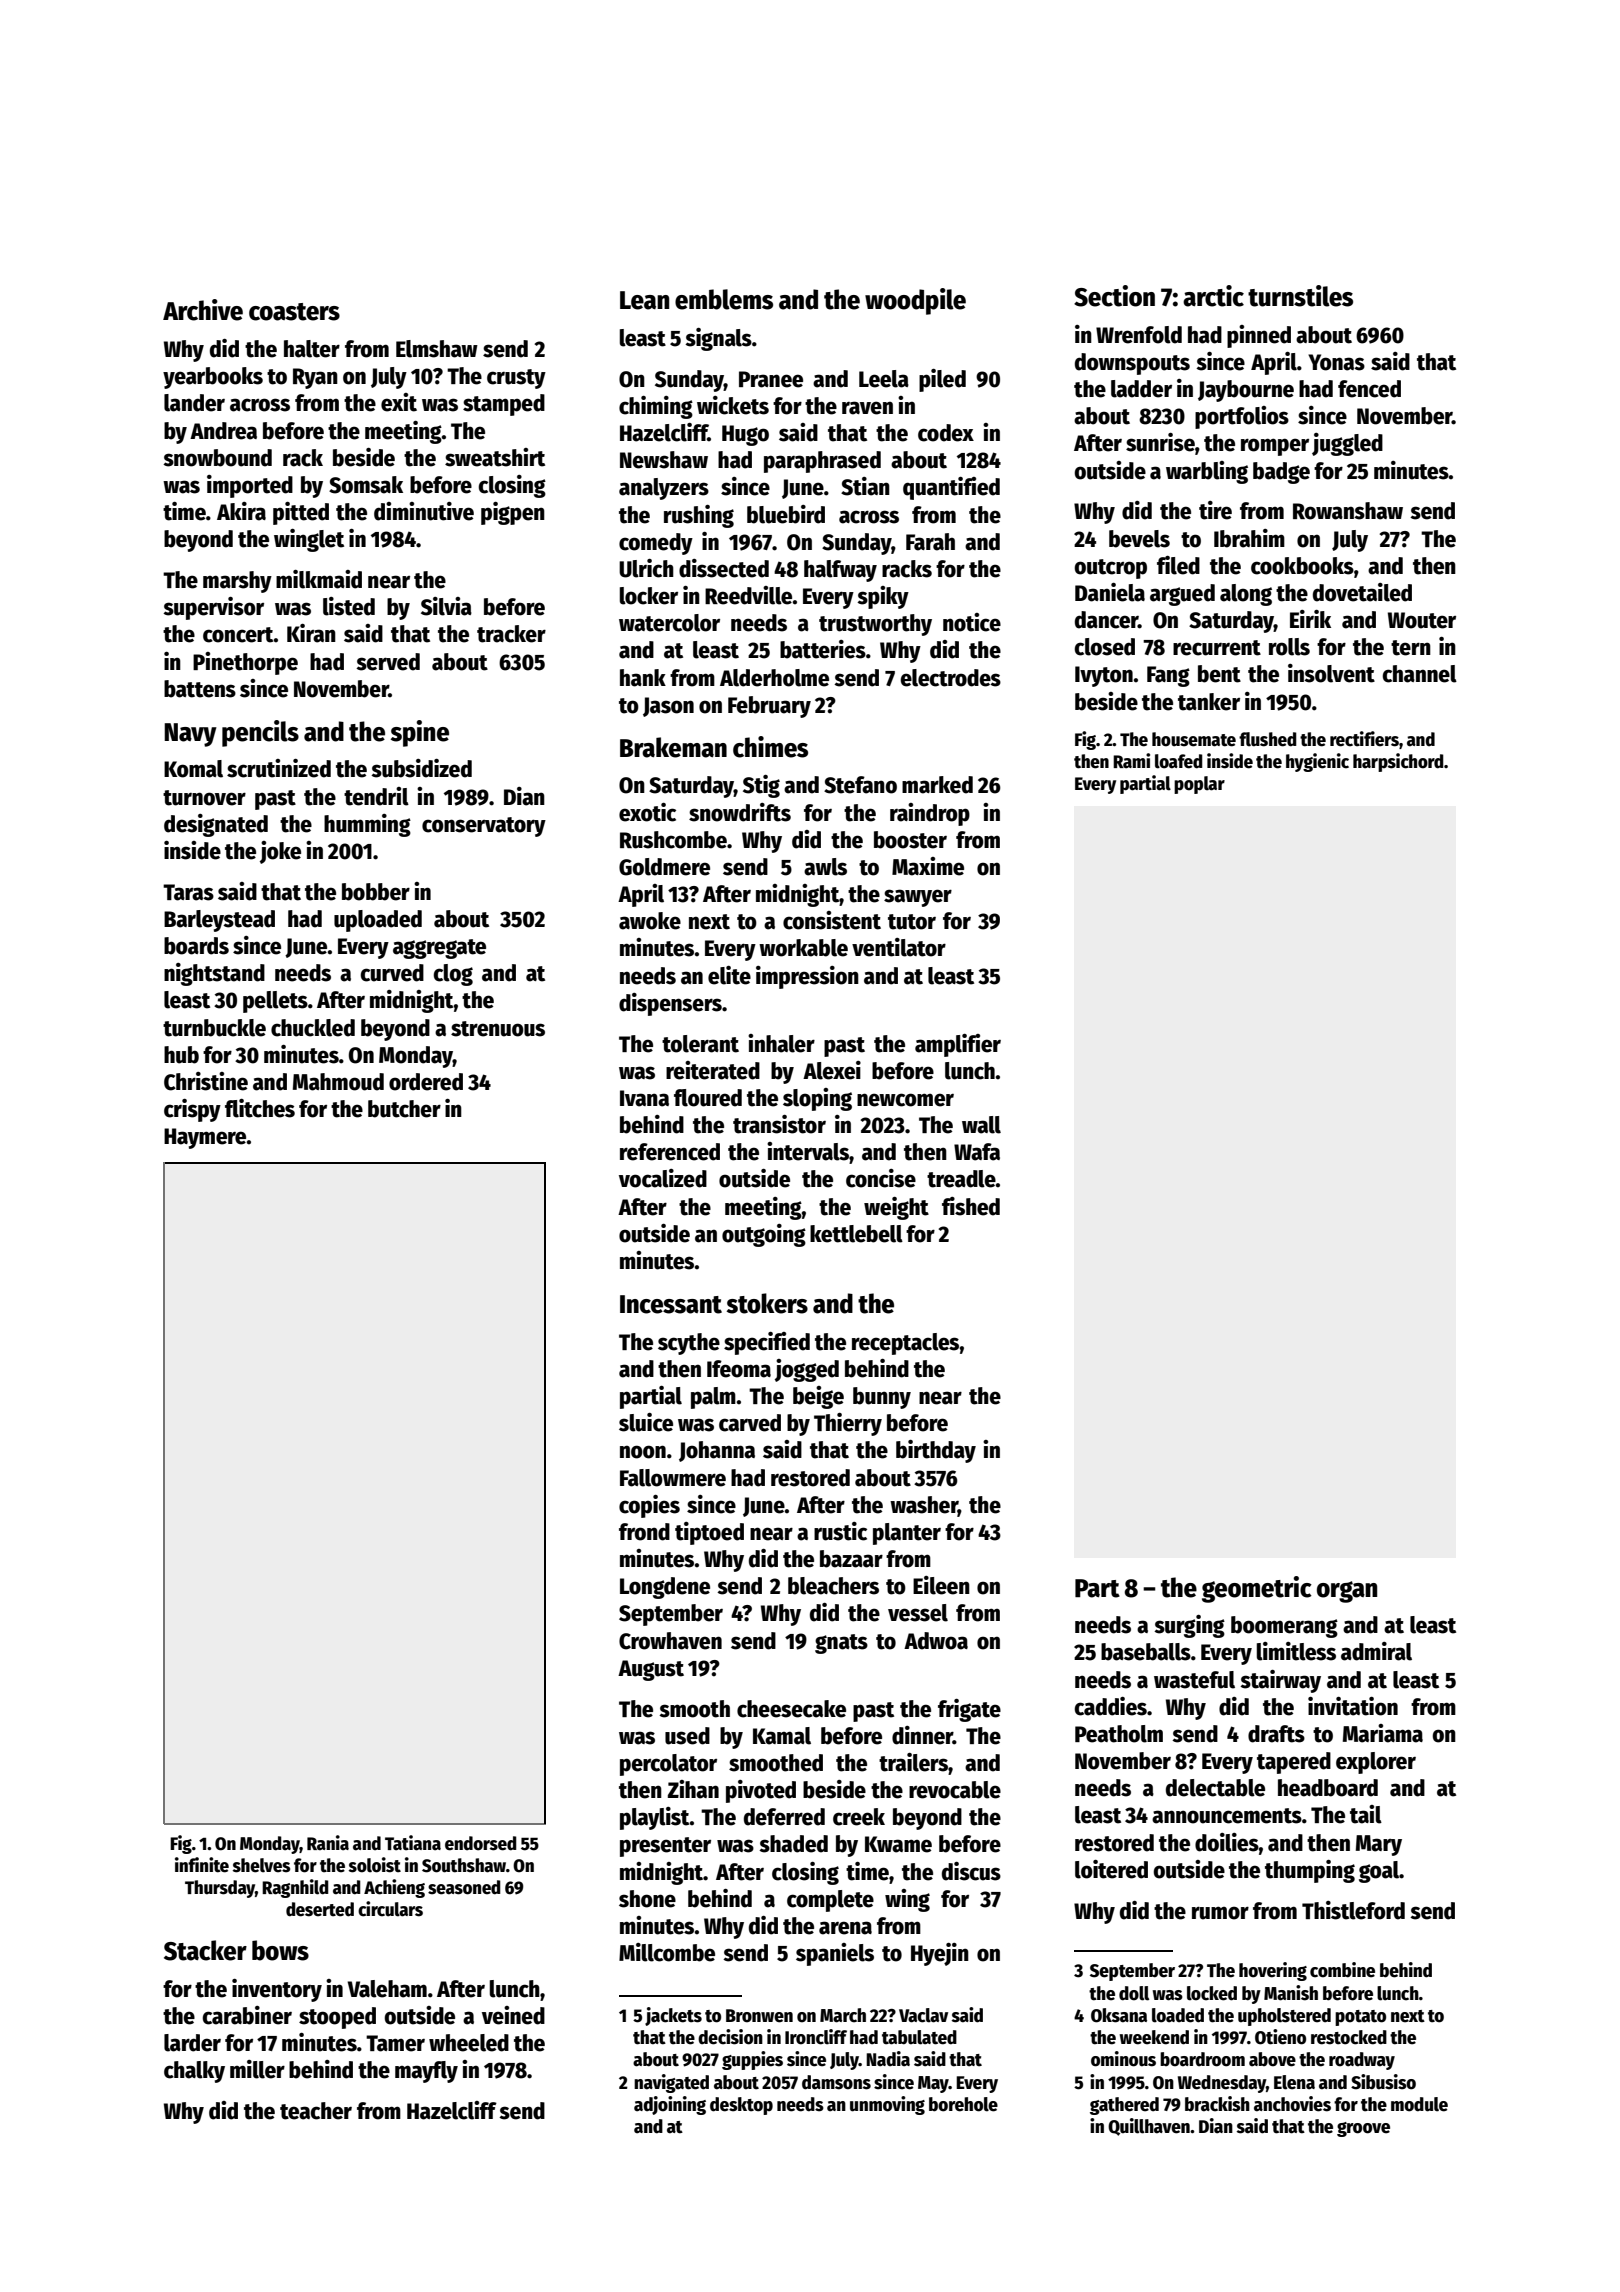 This screenshot has width=1620, height=2292. What do you see at coordinates (1300, 296) in the screenshot?
I see `turnstiles` at bounding box center [1300, 296].
